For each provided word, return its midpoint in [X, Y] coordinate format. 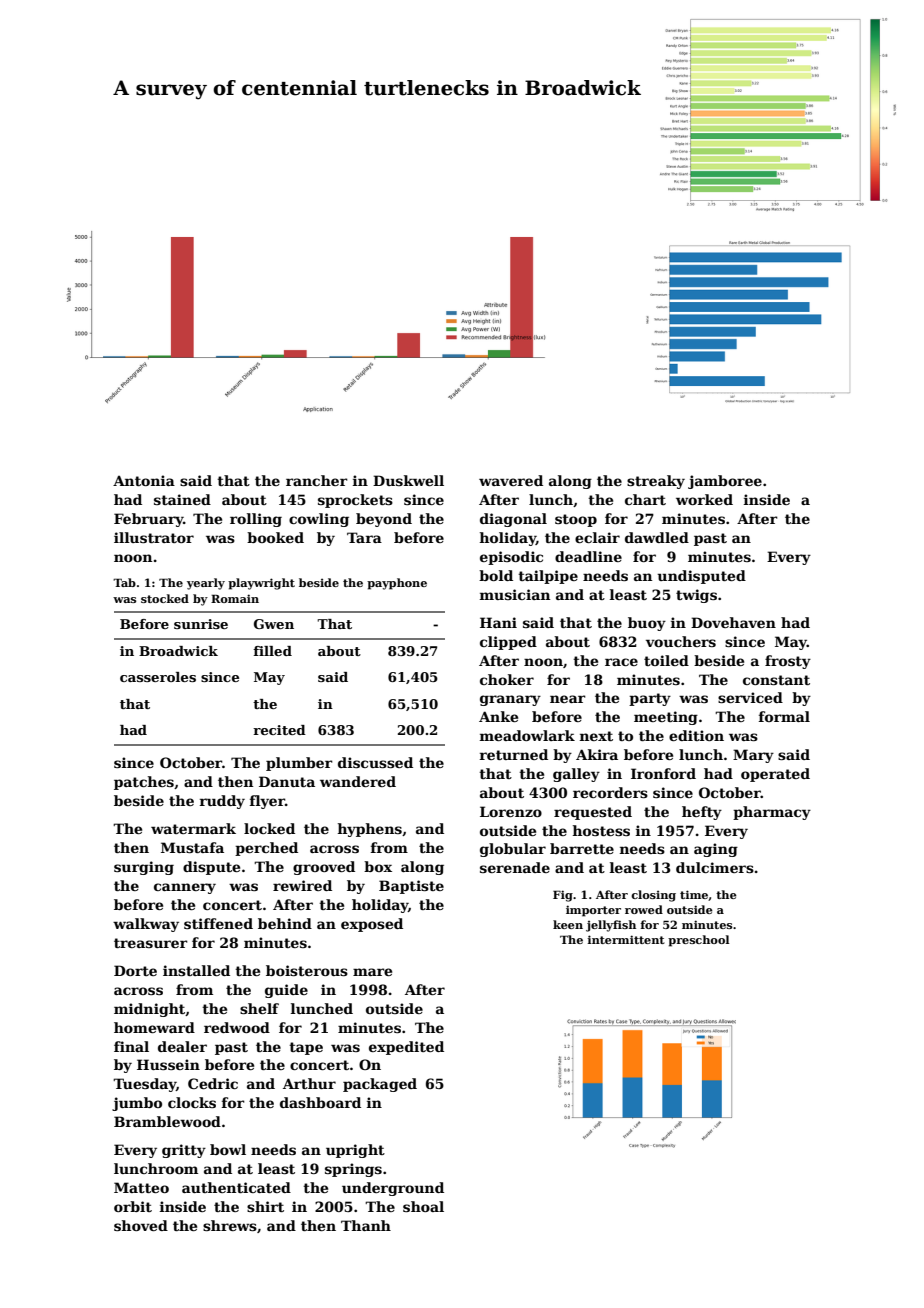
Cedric [213, 1083]
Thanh [366, 1225]
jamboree [725, 482]
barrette [582, 848]
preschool [699, 941]
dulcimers [715, 867]
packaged [380, 1085]
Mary [753, 756]
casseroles [158, 677]
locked [269, 828]
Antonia [144, 480]
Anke [498, 716]
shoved [141, 1225]
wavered [511, 480]
